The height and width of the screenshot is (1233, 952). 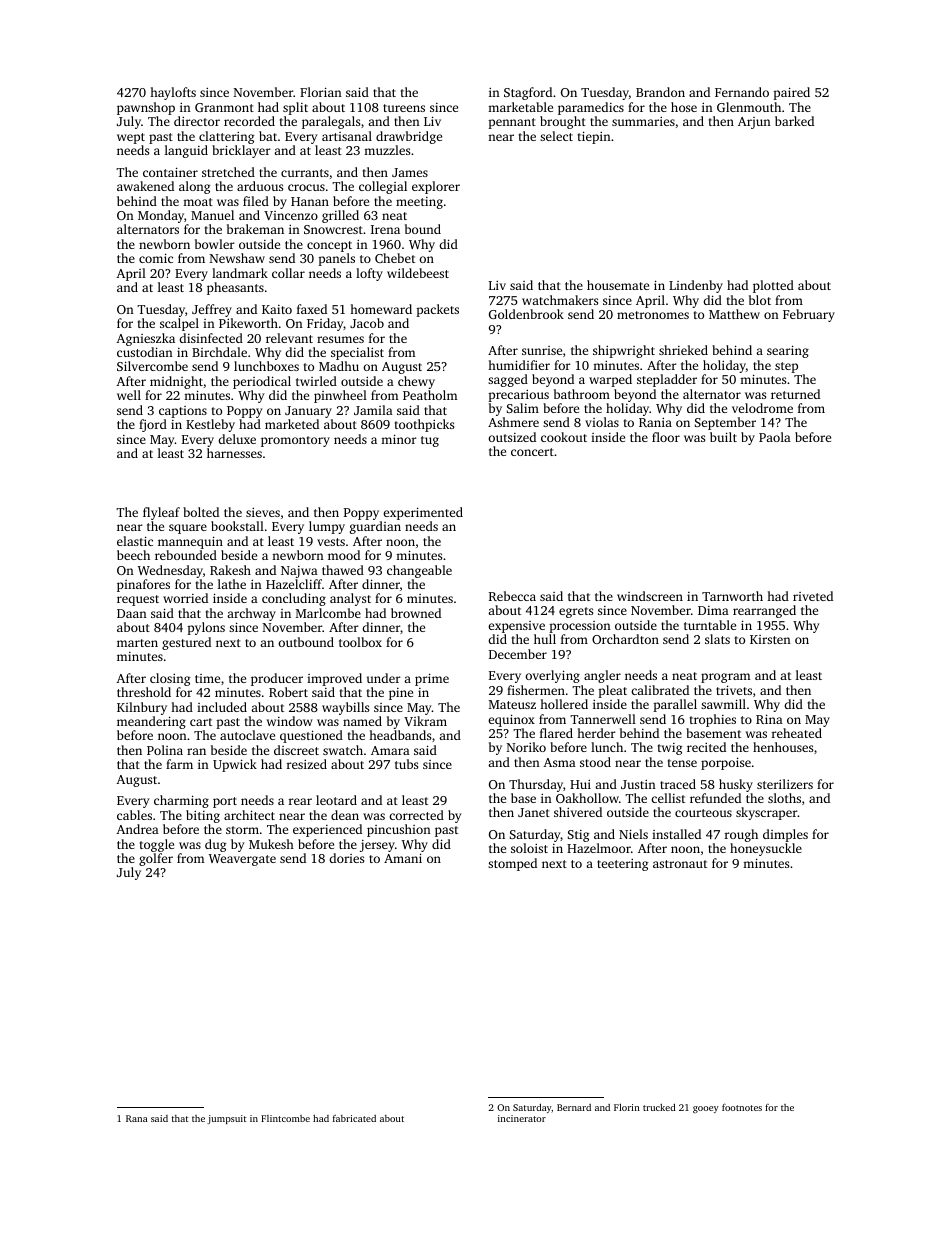 I want to click on Arjun, so click(x=754, y=123).
